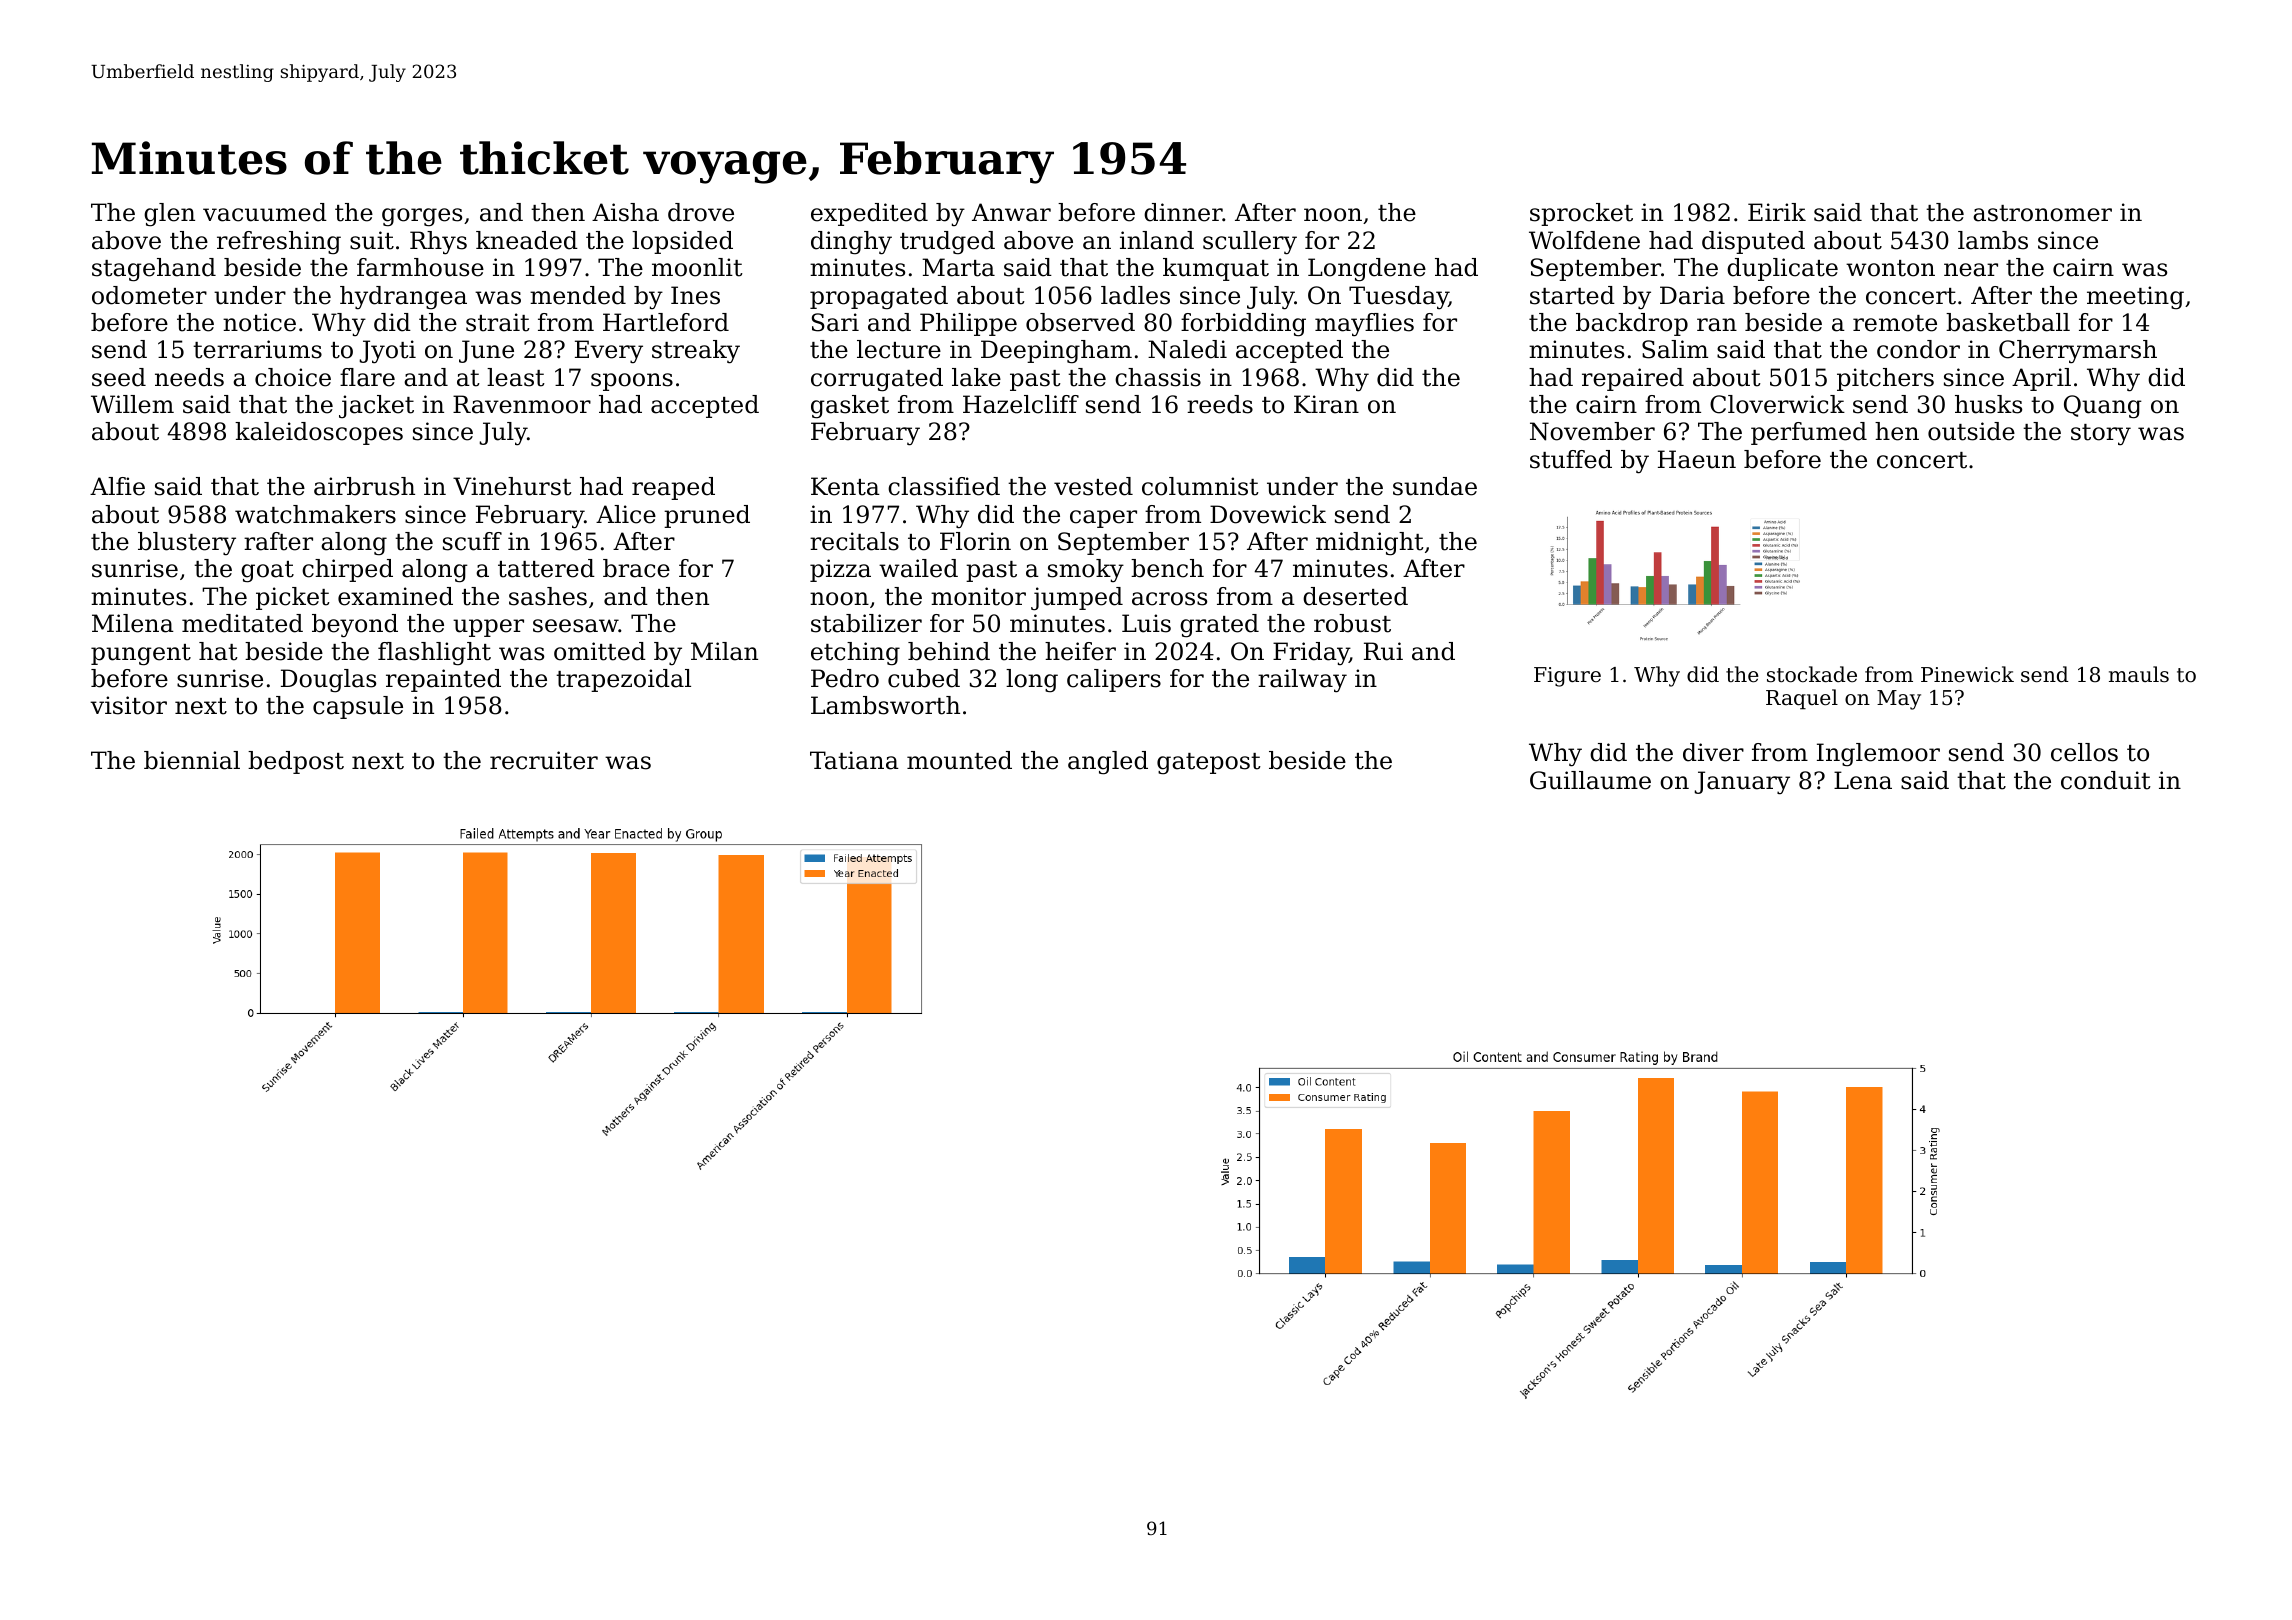 This page has height=1620, width=2292. I want to click on astronomer, so click(2042, 213).
